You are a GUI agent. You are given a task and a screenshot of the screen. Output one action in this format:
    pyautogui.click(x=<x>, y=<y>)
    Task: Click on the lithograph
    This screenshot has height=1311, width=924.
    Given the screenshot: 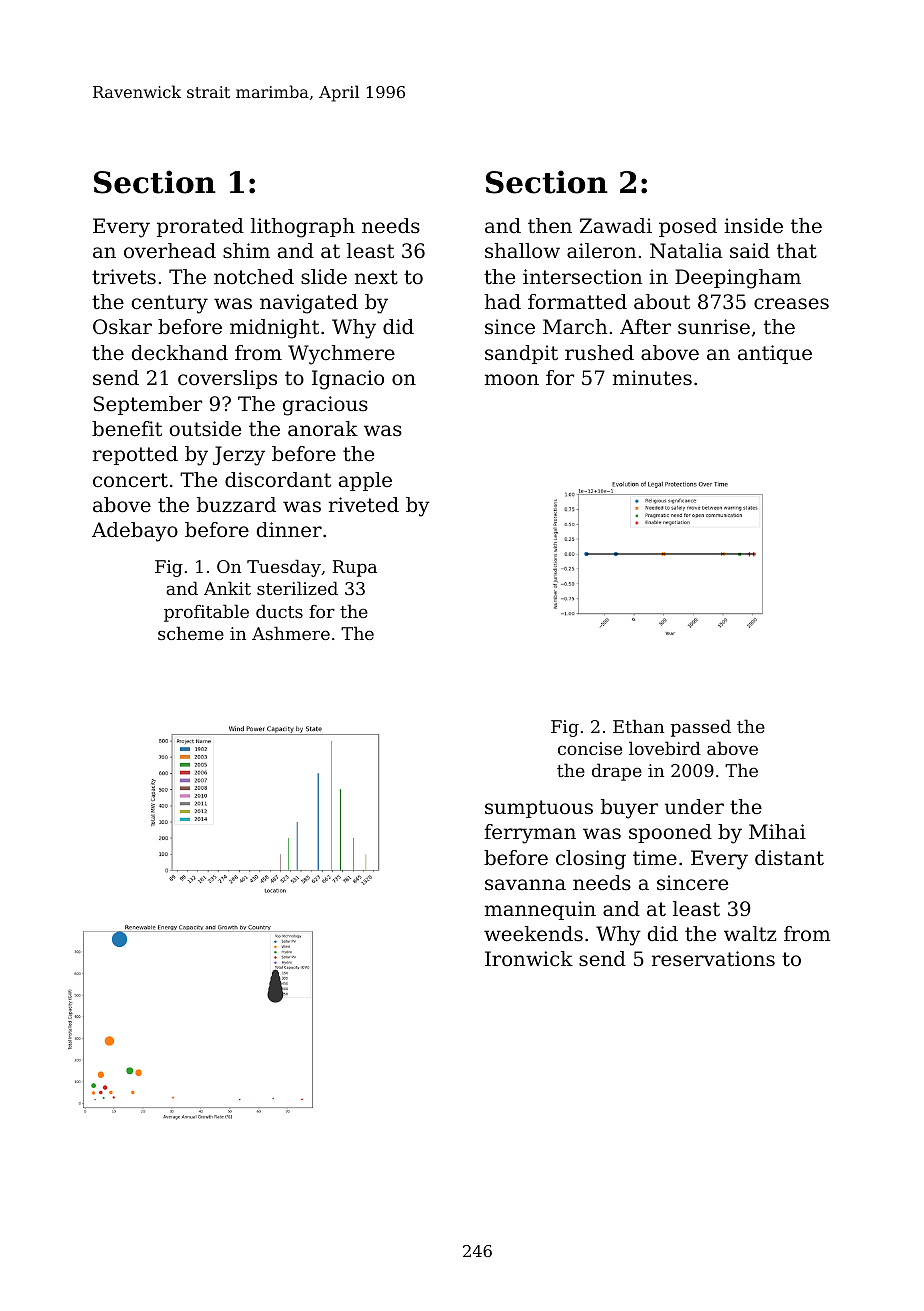 What is the action you would take?
    pyautogui.click(x=303, y=228)
